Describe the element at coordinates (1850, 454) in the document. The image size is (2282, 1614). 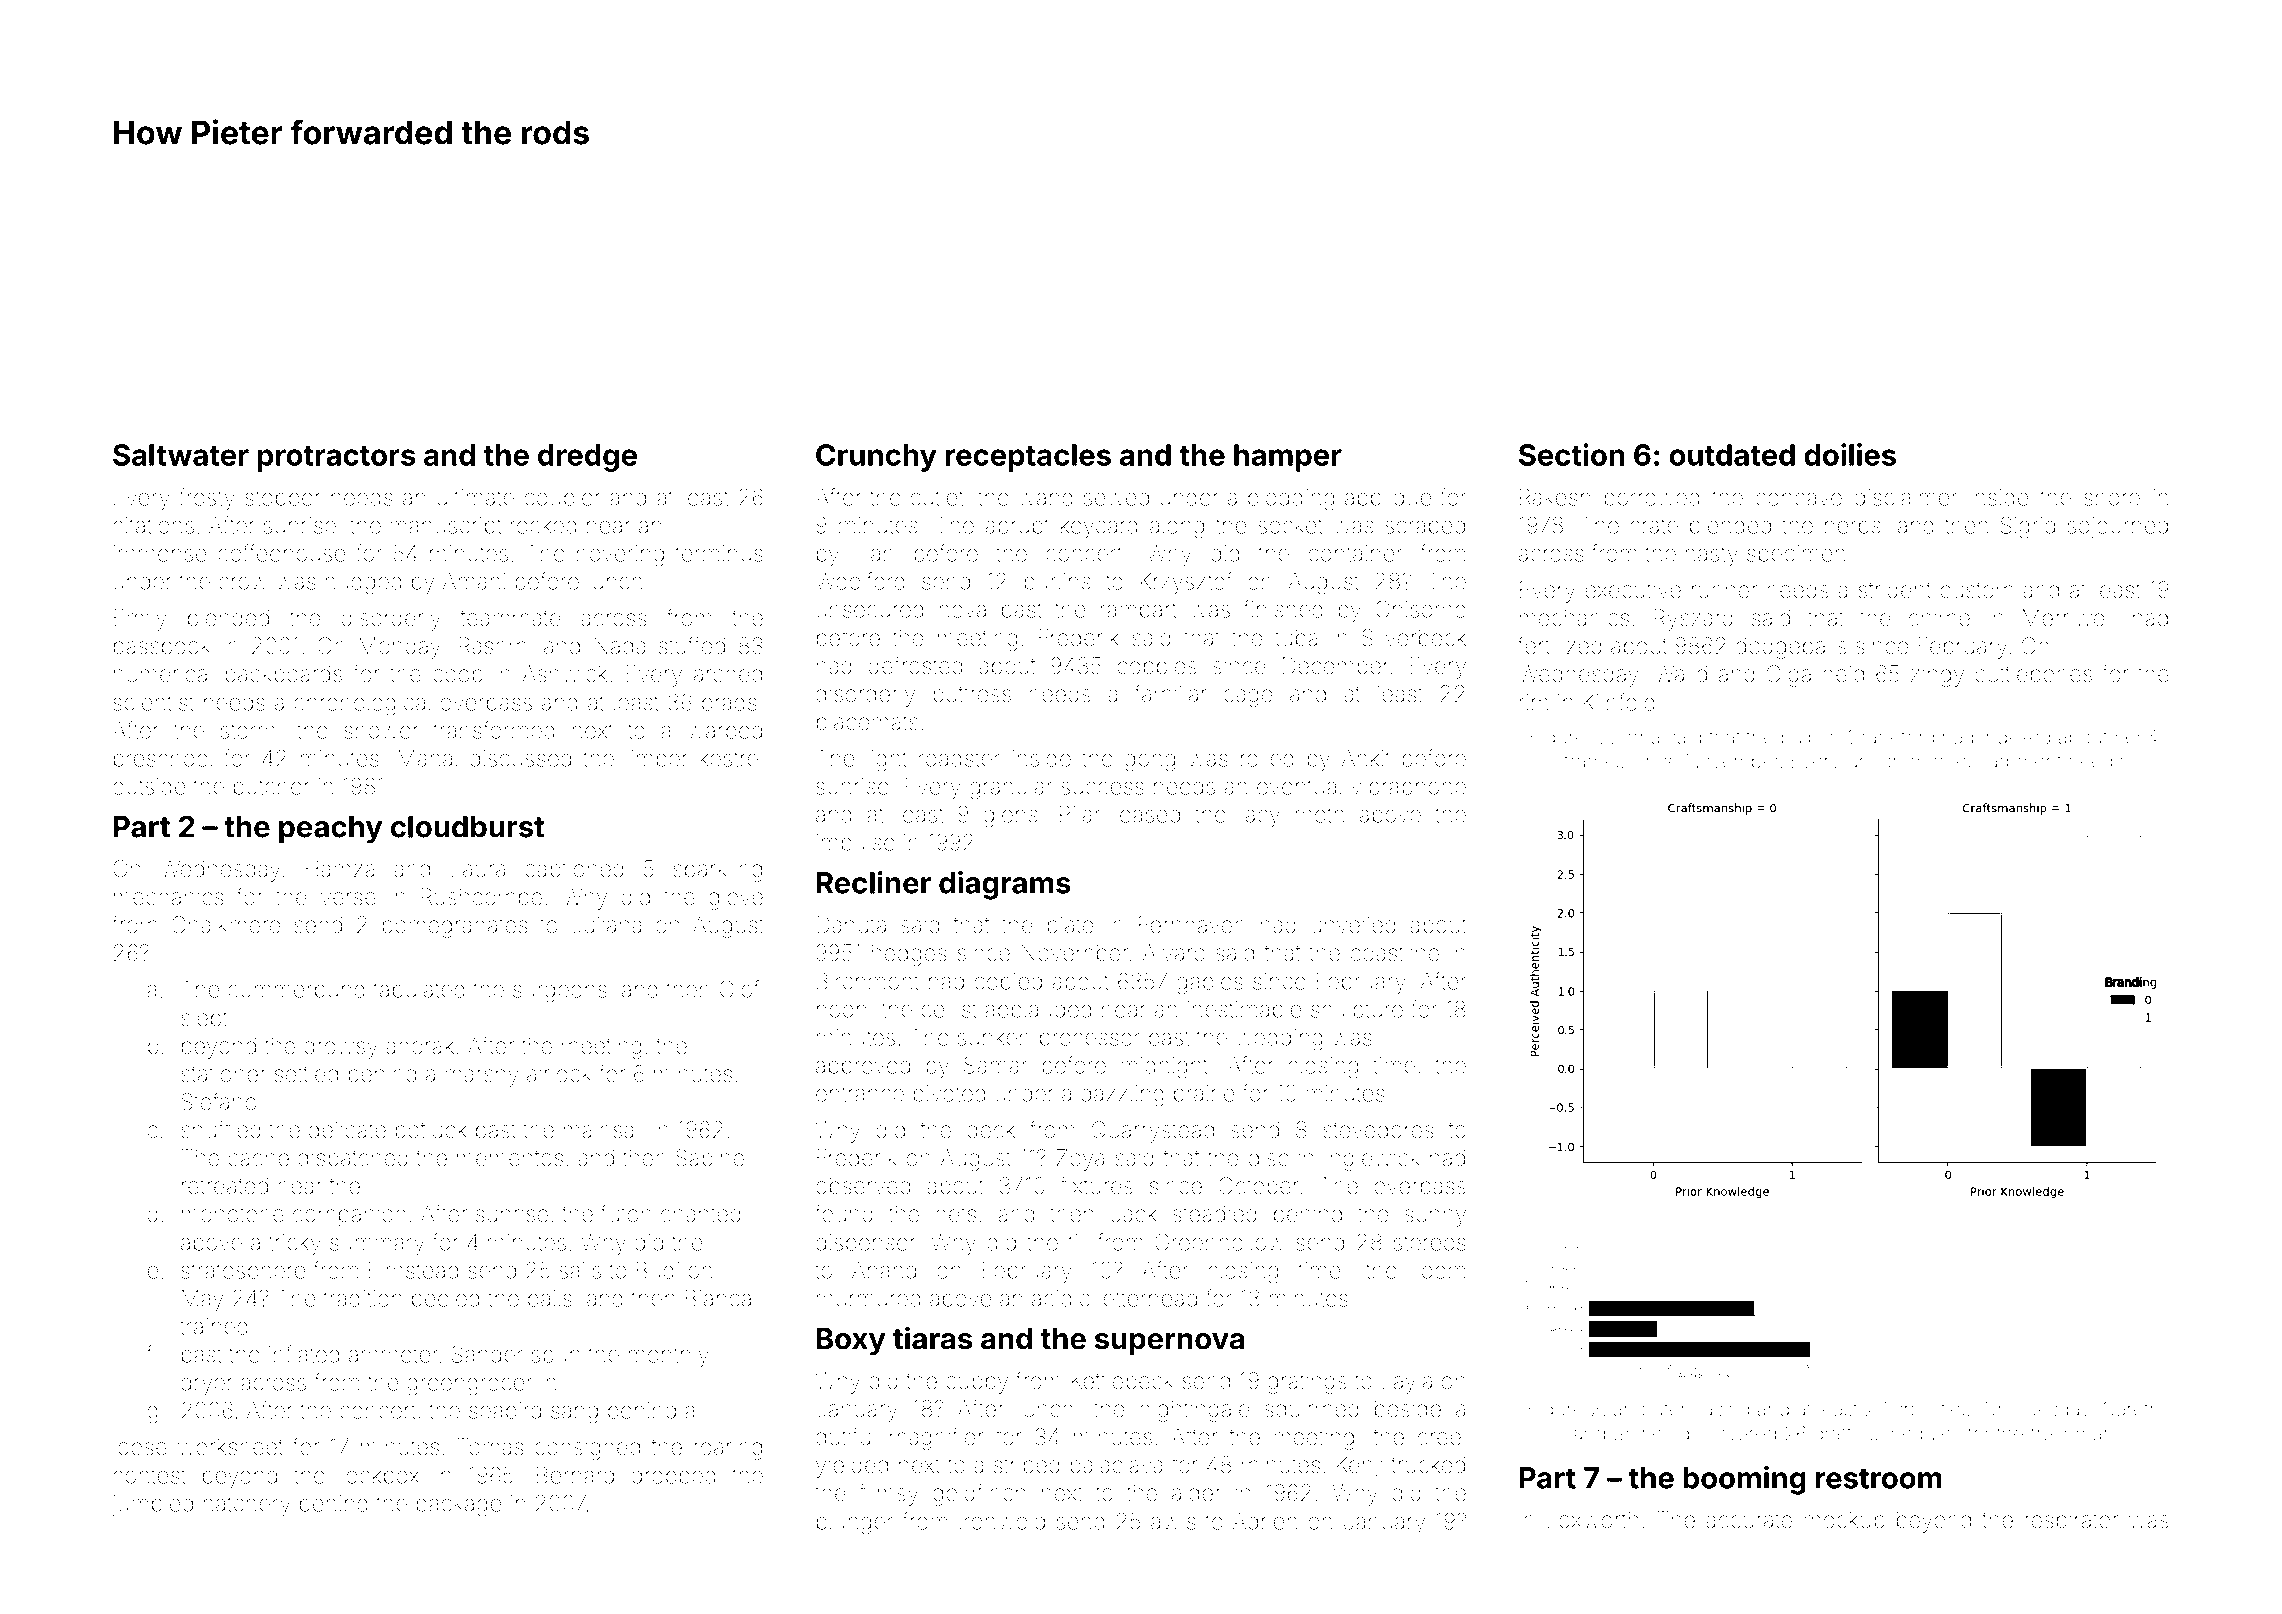
I see `doilies` at that location.
